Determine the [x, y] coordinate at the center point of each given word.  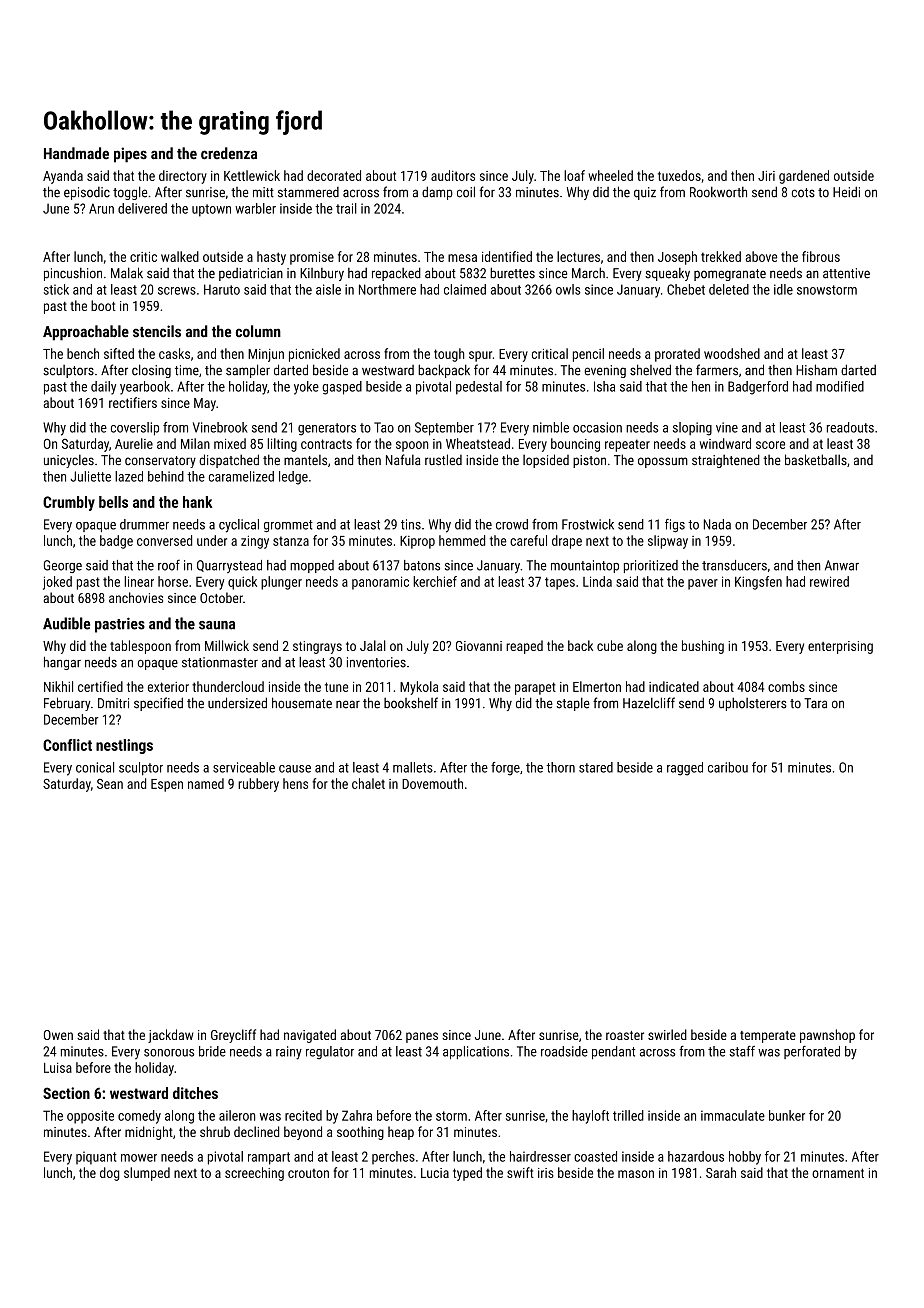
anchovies [136, 597]
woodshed [732, 353]
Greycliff [233, 1036]
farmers [717, 370]
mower [139, 1158]
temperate [768, 1037]
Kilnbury [322, 274]
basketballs [816, 459]
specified [158, 704]
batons [422, 565]
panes [422, 1037]
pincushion [73, 274]
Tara [815, 703]
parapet [535, 688]
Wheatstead [478, 443]
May [205, 404]
